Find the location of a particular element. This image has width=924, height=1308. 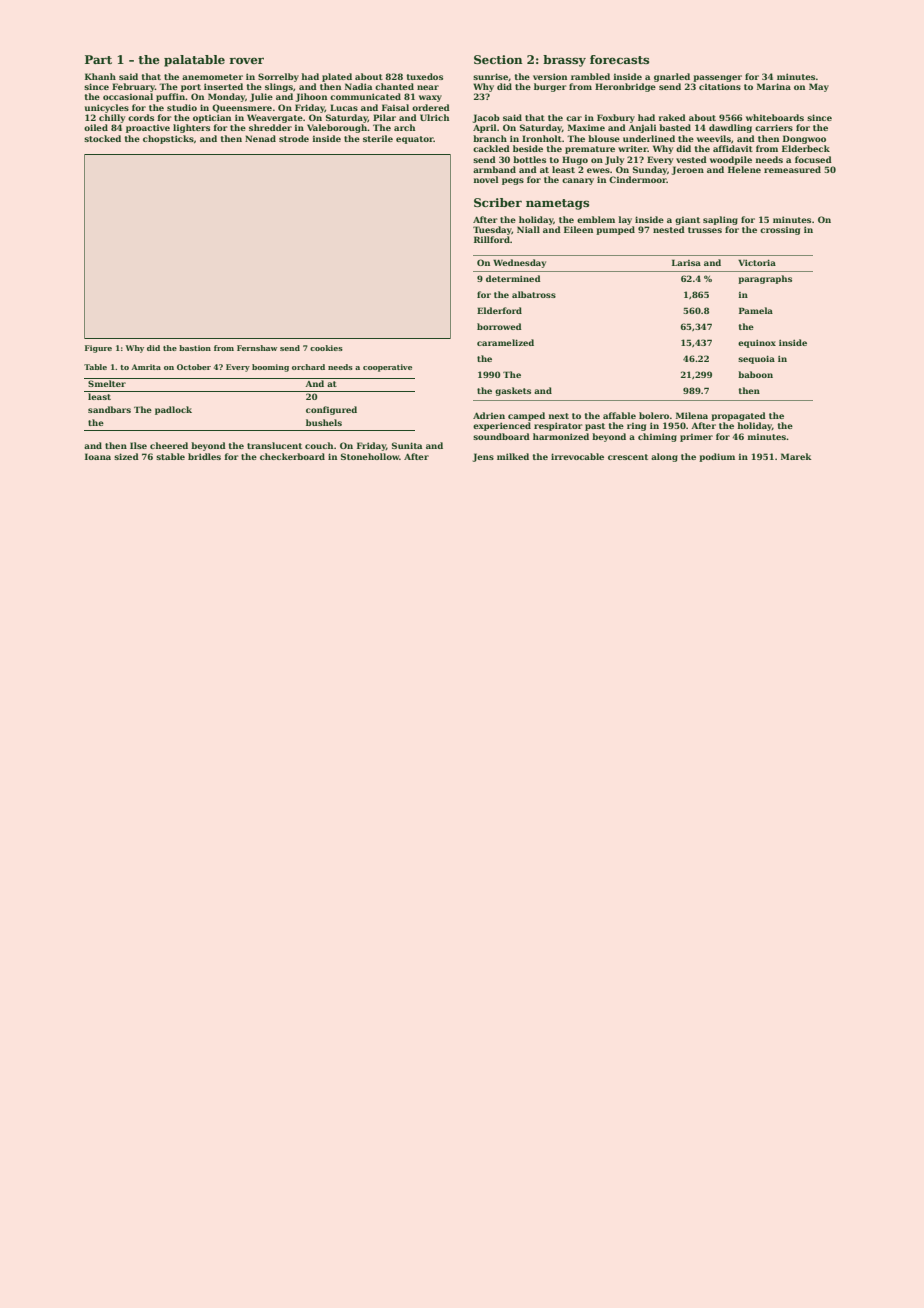

gnarled is located at coordinates (672, 77).
